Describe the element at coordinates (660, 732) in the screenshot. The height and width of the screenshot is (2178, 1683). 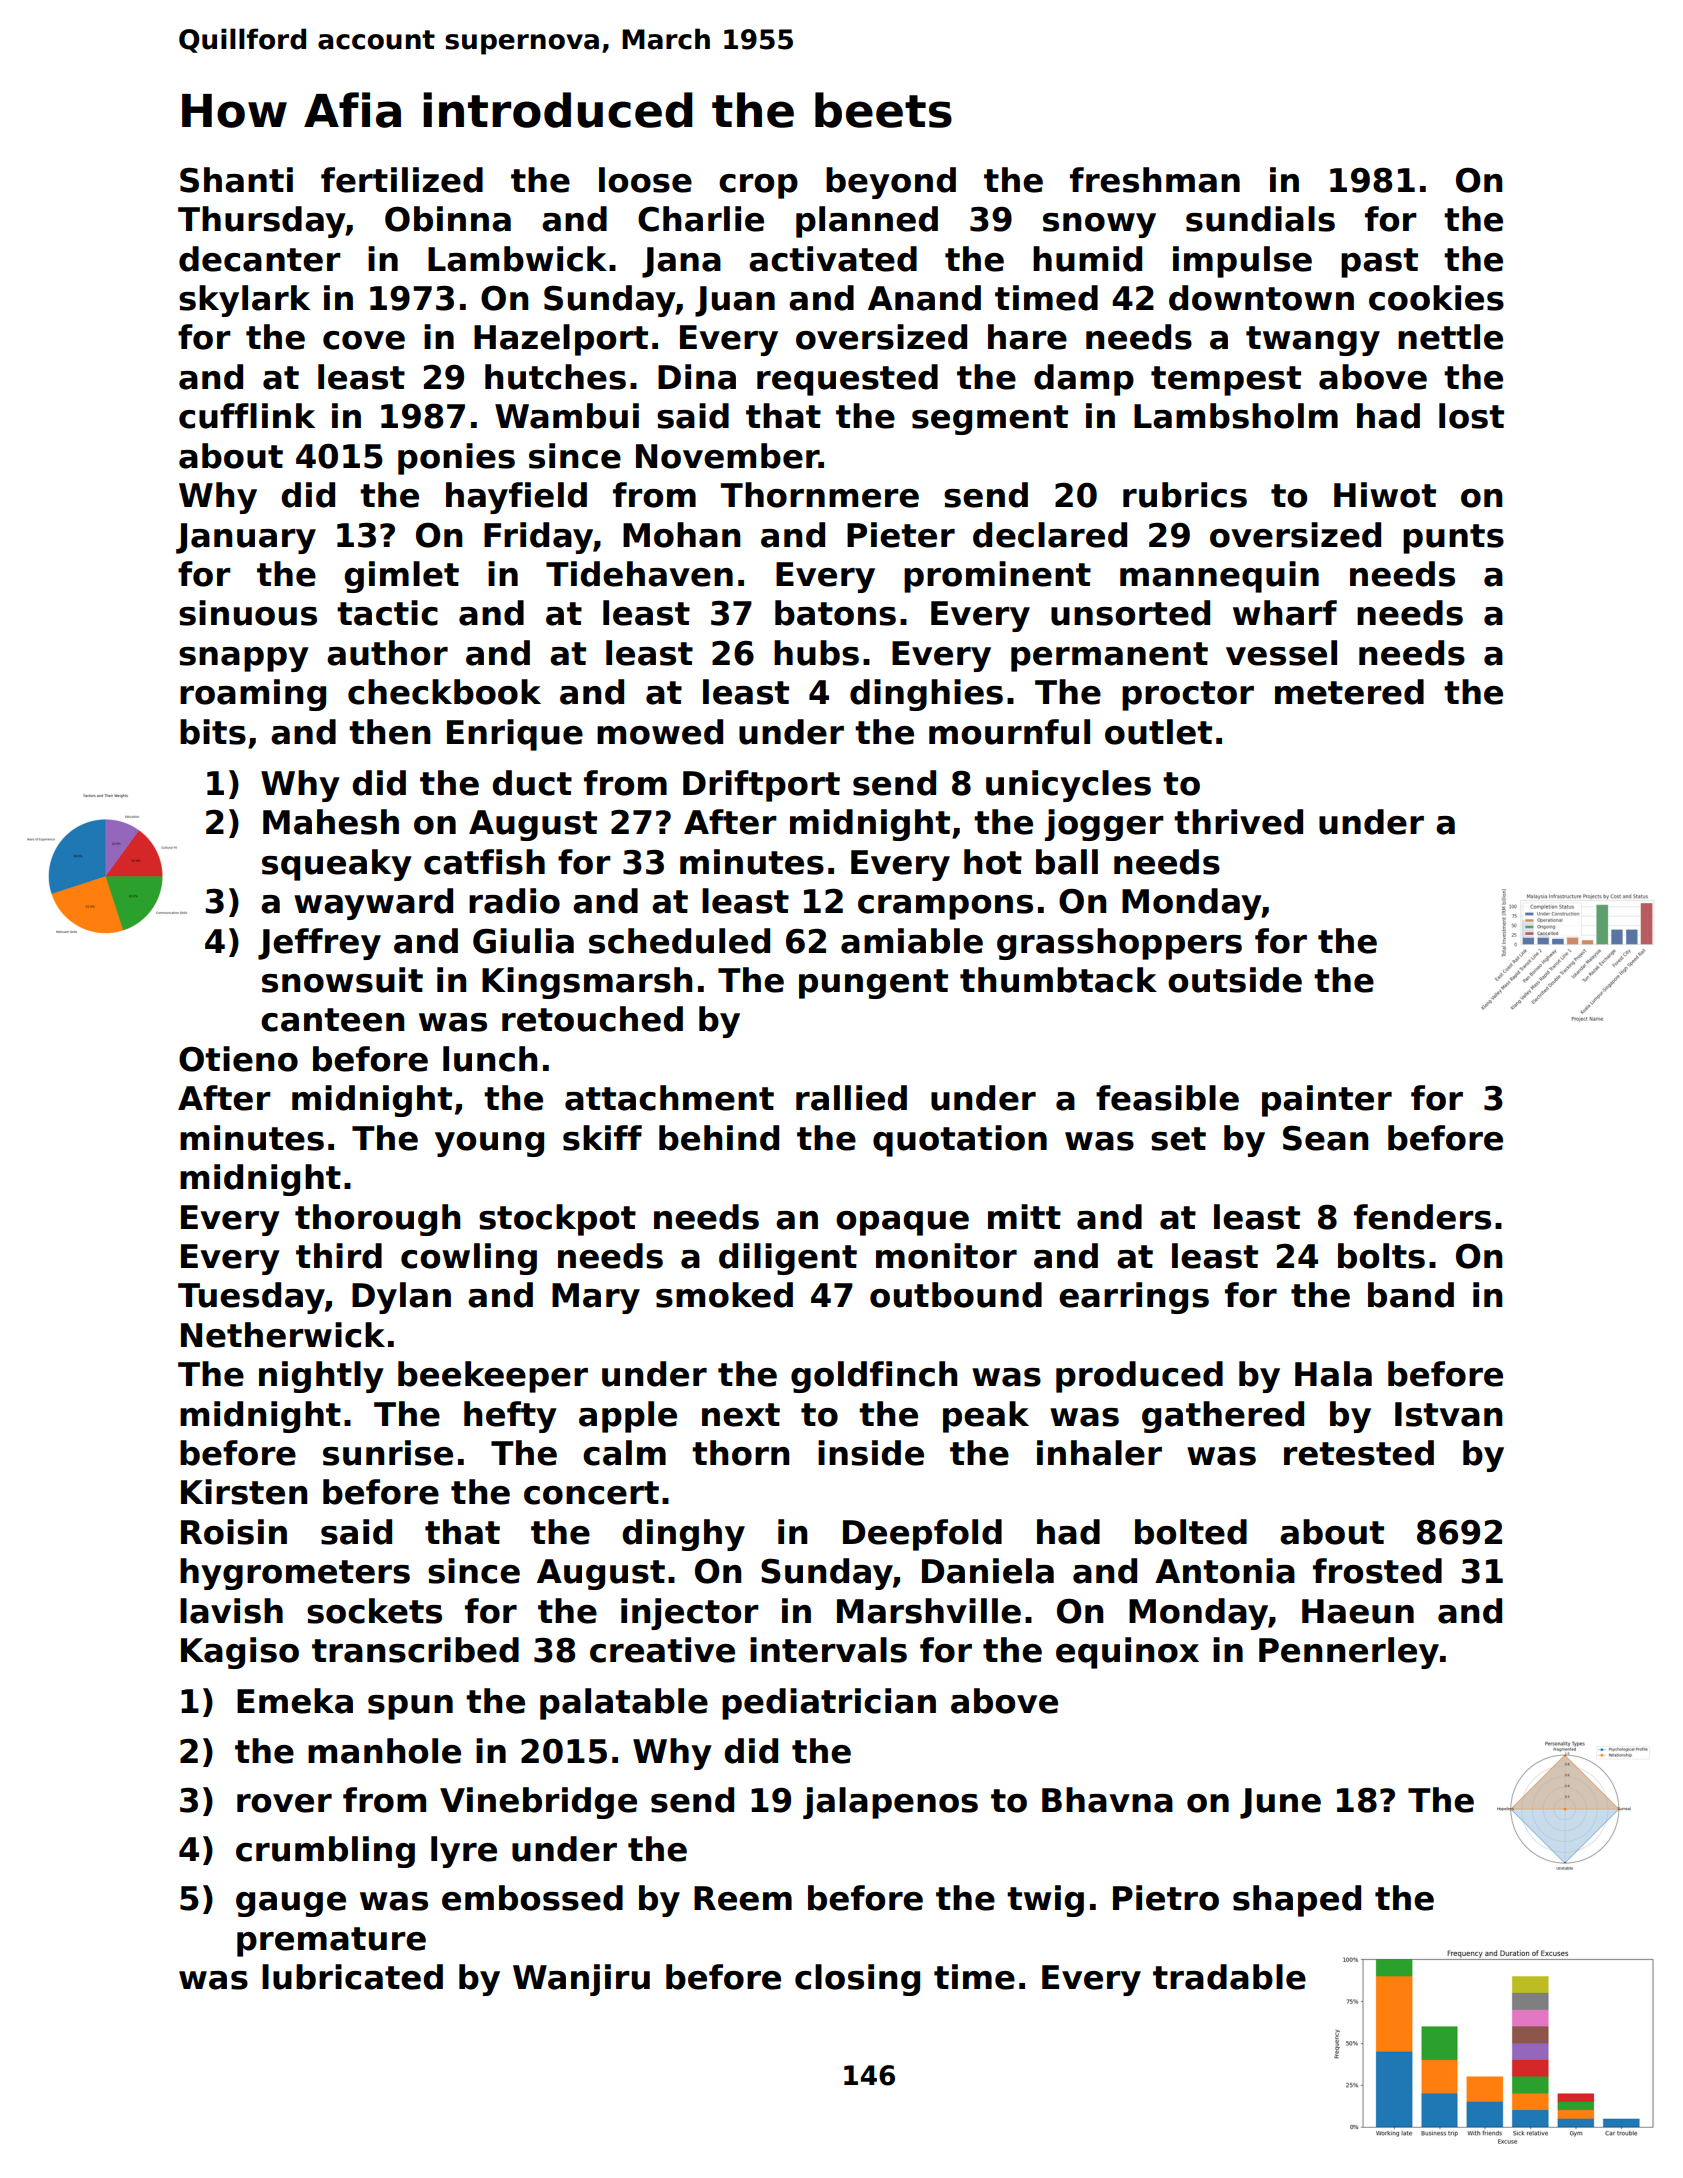
I see `mowed` at that location.
